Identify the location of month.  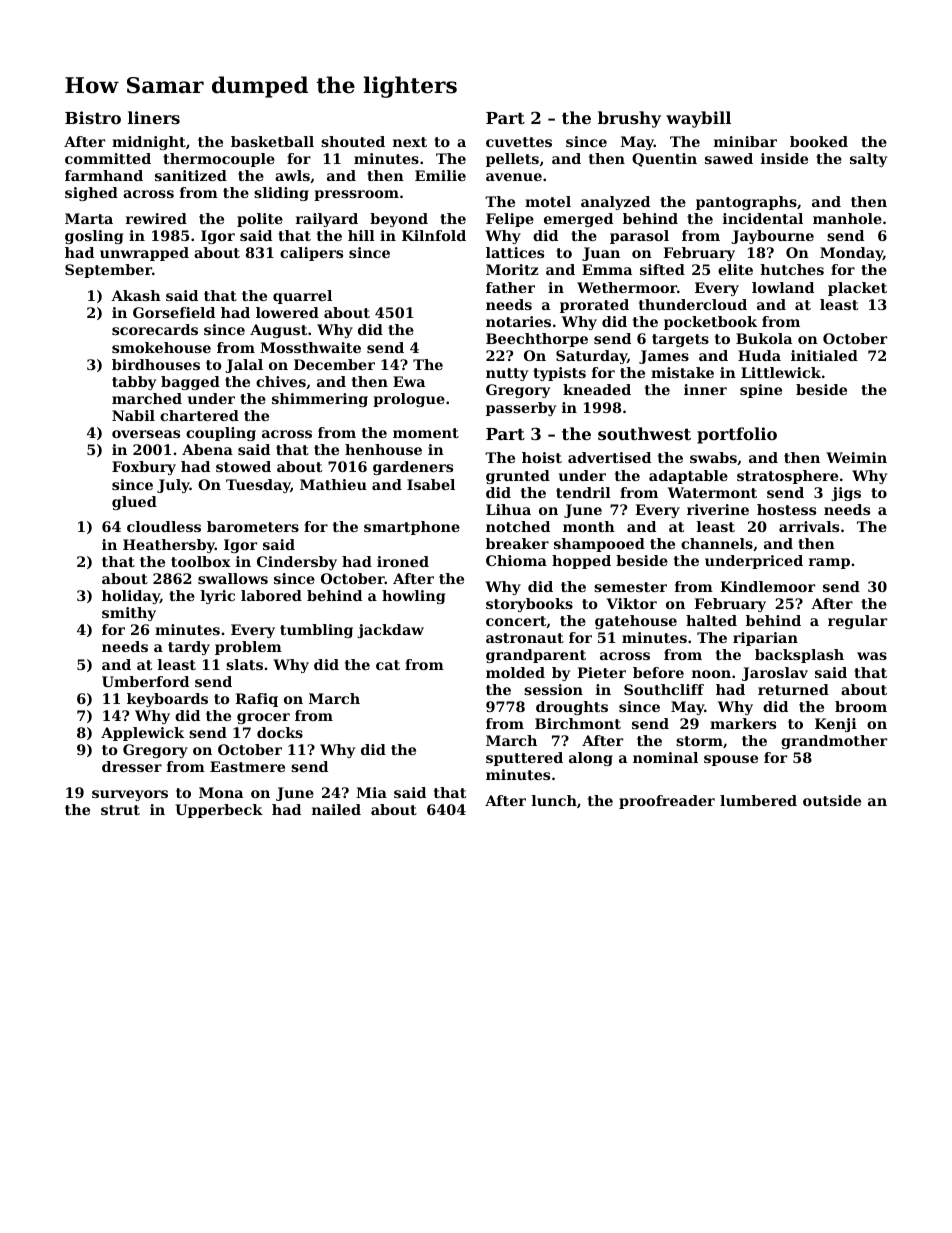
(589, 526).
